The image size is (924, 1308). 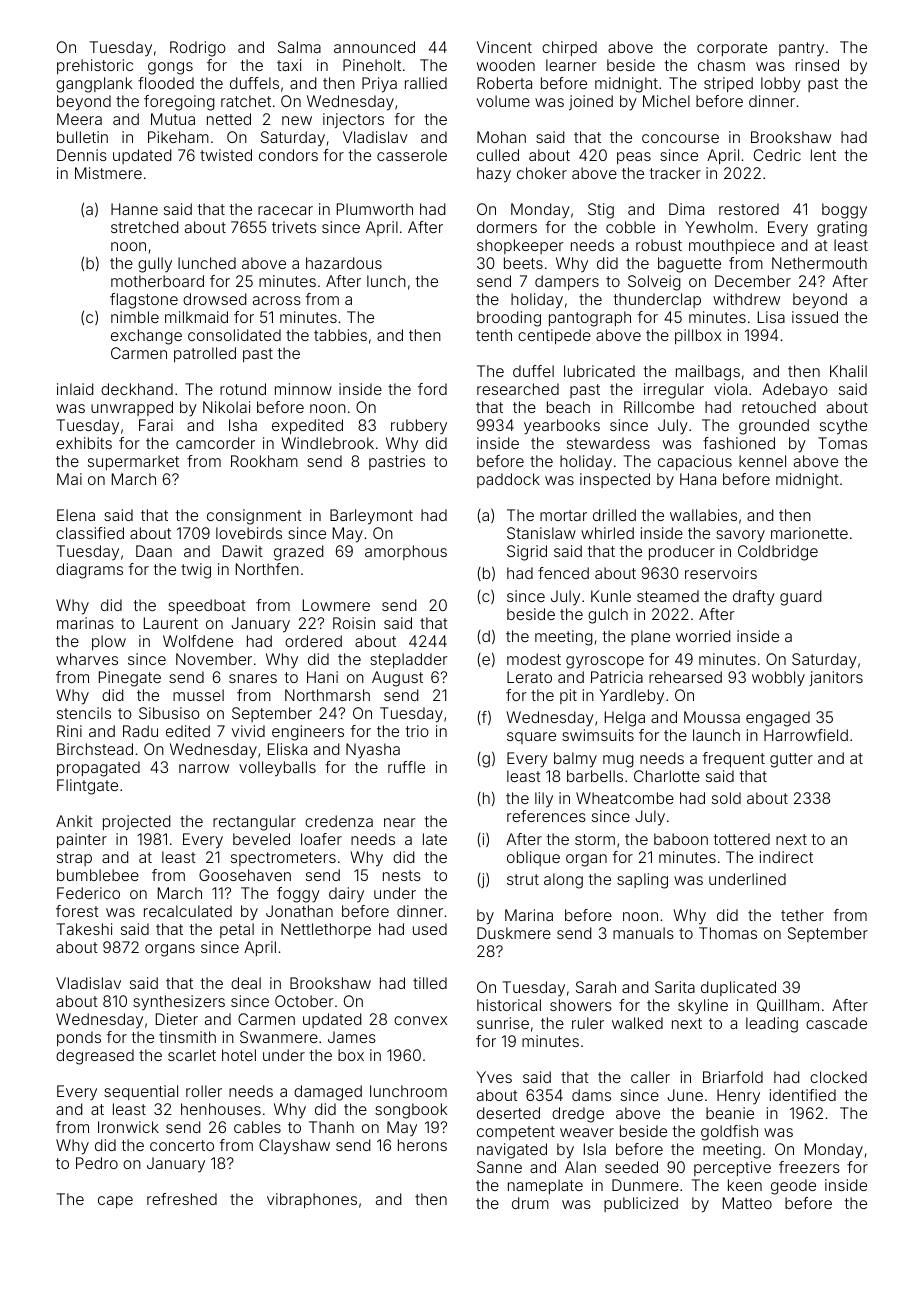 I want to click on Dieter, so click(x=177, y=1019).
